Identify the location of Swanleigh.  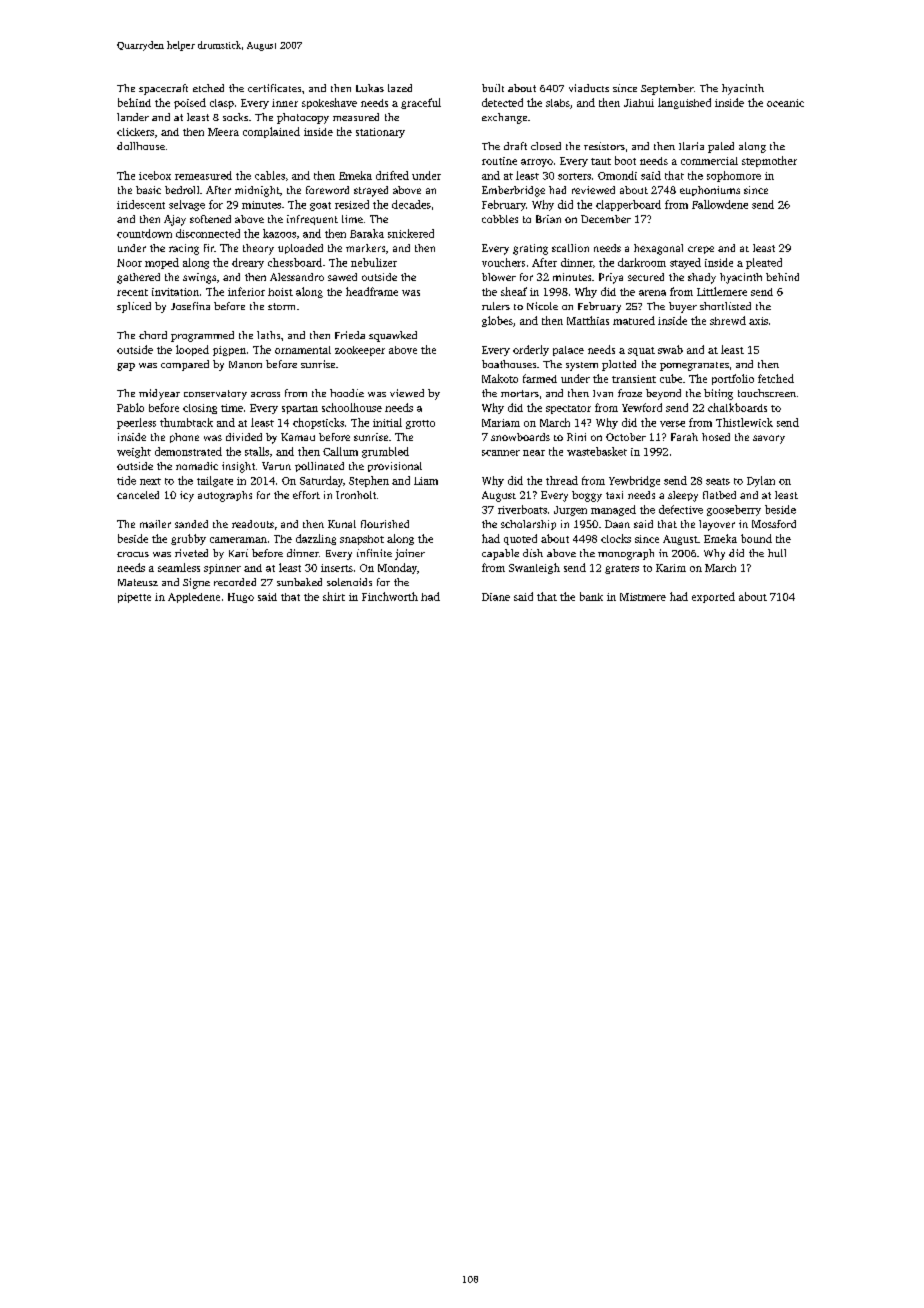
(534, 568).
